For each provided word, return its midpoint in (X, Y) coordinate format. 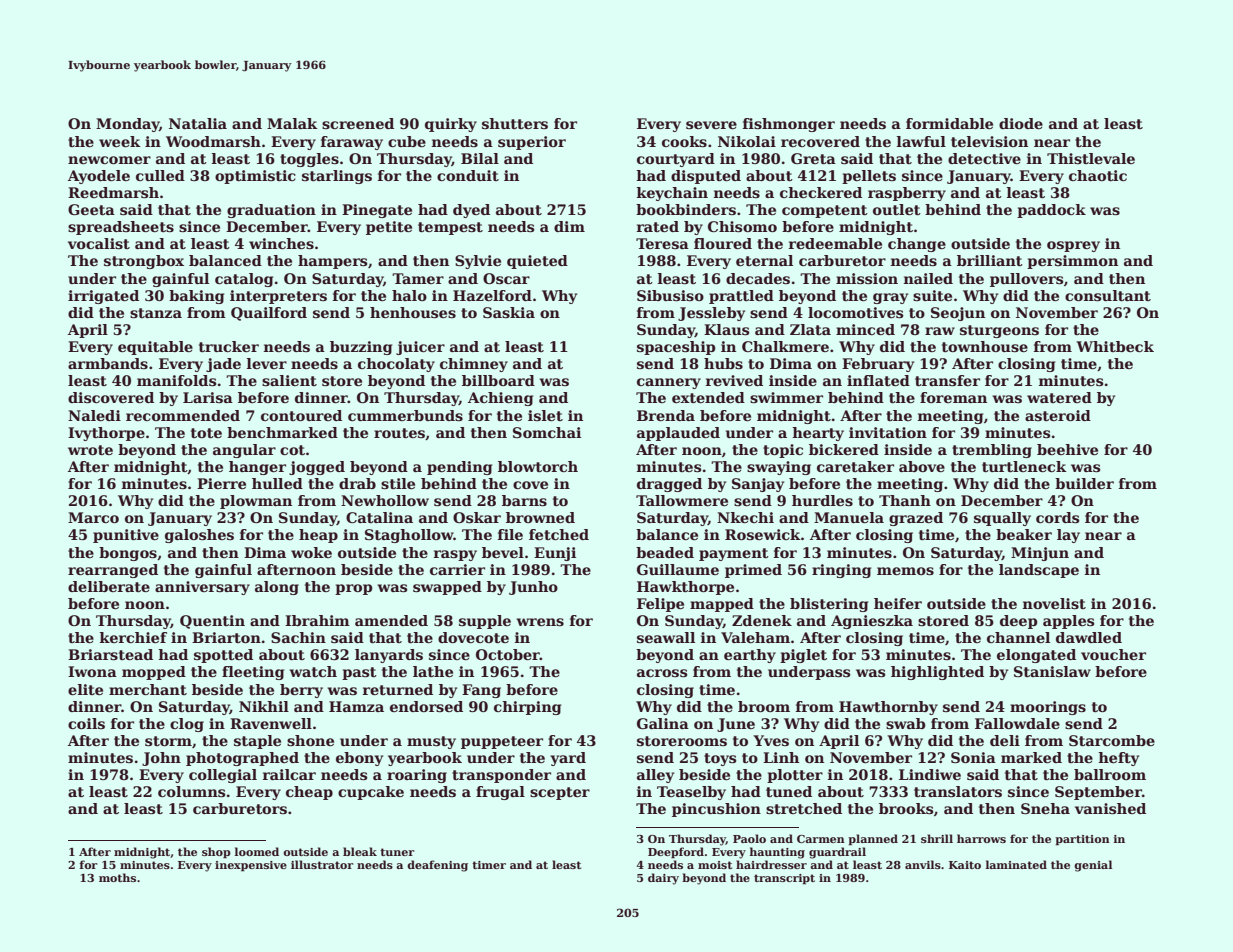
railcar (289, 774)
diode (1021, 123)
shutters (515, 123)
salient (289, 380)
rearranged (113, 571)
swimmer (786, 397)
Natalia (198, 123)
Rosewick (763, 534)
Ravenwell (271, 723)
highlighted (937, 673)
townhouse (985, 346)
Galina (663, 723)
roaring (417, 776)
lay (1068, 536)
